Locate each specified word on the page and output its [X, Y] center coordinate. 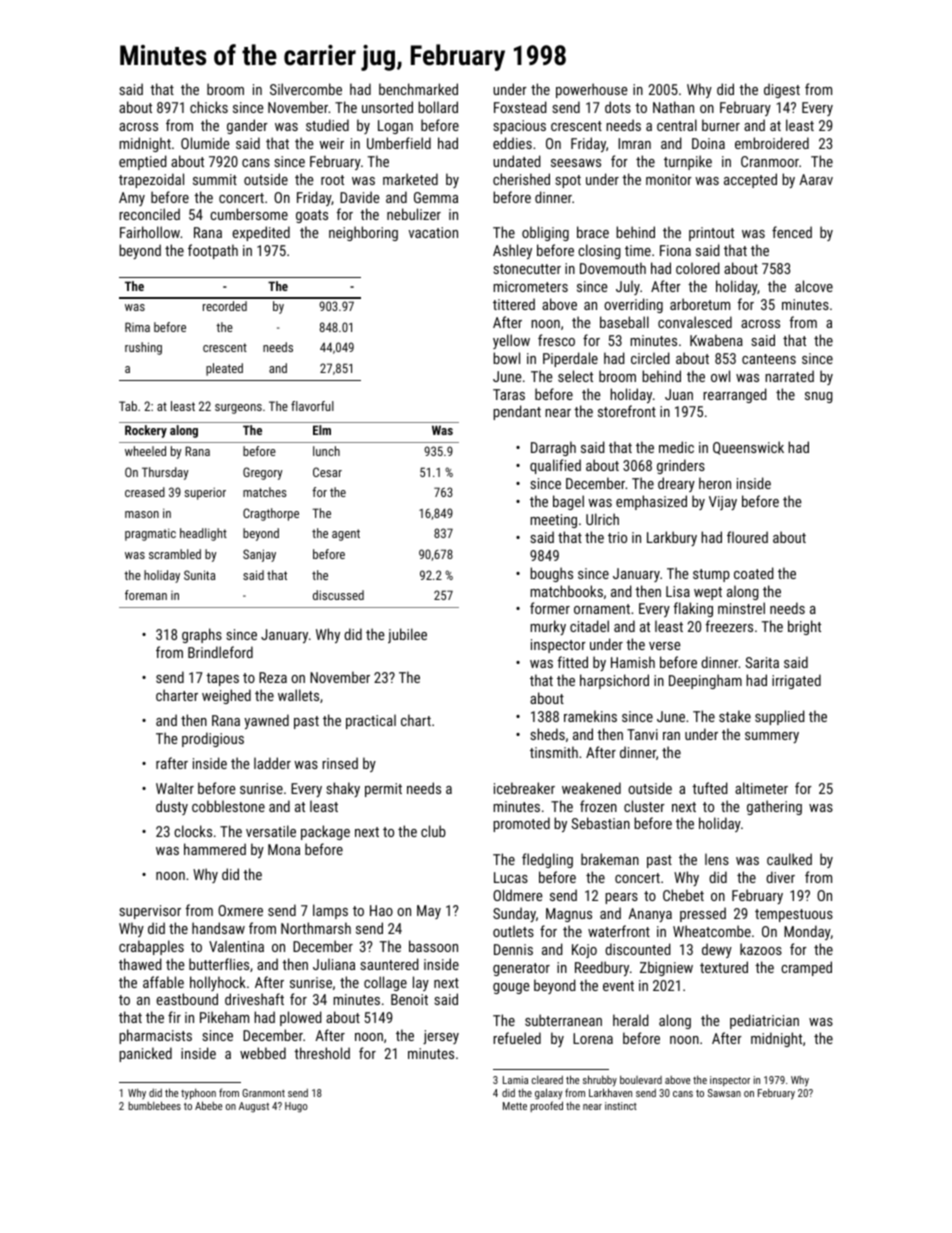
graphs [202, 635]
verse [665, 646]
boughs [551, 574]
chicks [209, 107]
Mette [515, 1106]
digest [782, 90]
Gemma [436, 197]
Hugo [296, 1107]
